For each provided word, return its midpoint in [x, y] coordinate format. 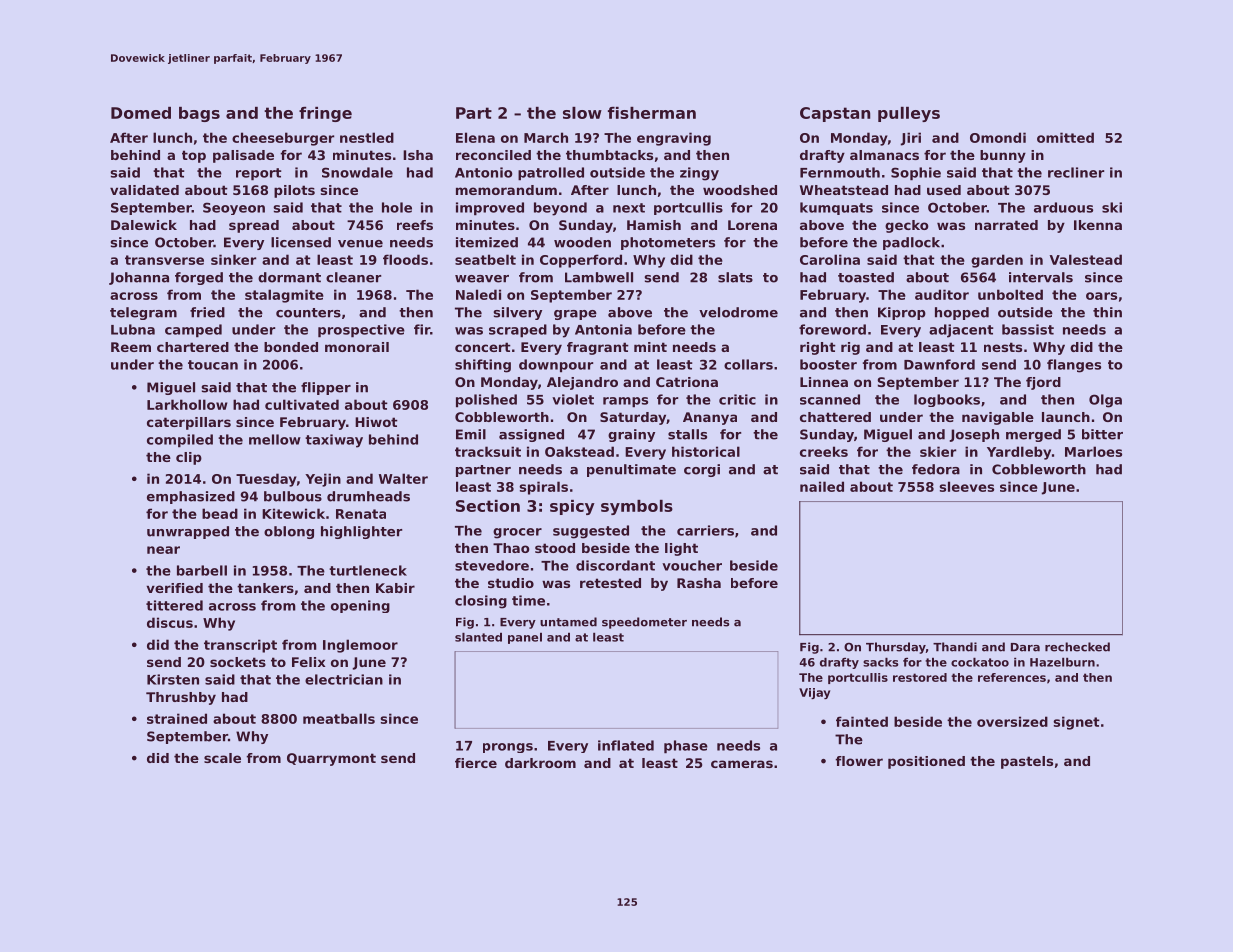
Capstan [835, 114]
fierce [476, 763]
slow [582, 113]
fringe [325, 114]
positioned [926, 762]
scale [222, 758]
